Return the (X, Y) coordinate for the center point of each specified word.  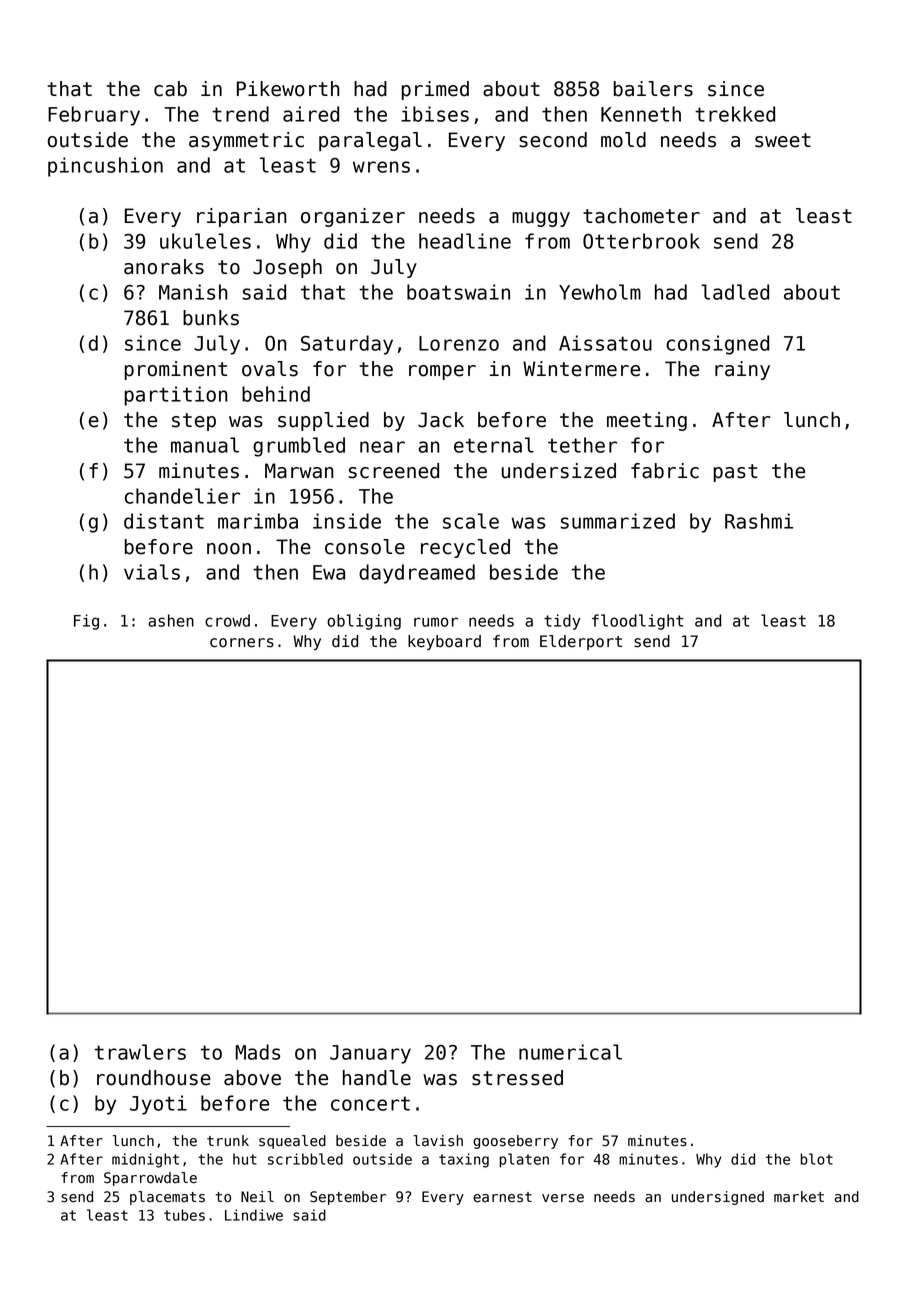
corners (242, 643)
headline (465, 241)
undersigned (718, 1198)
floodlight (638, 622)
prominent (176, 370)
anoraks (164, 267)
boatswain (458, 292)
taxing (464, 1160)
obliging (364, 622)
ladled (735, 292)
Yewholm (600, 292)
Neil (257, 1197)
